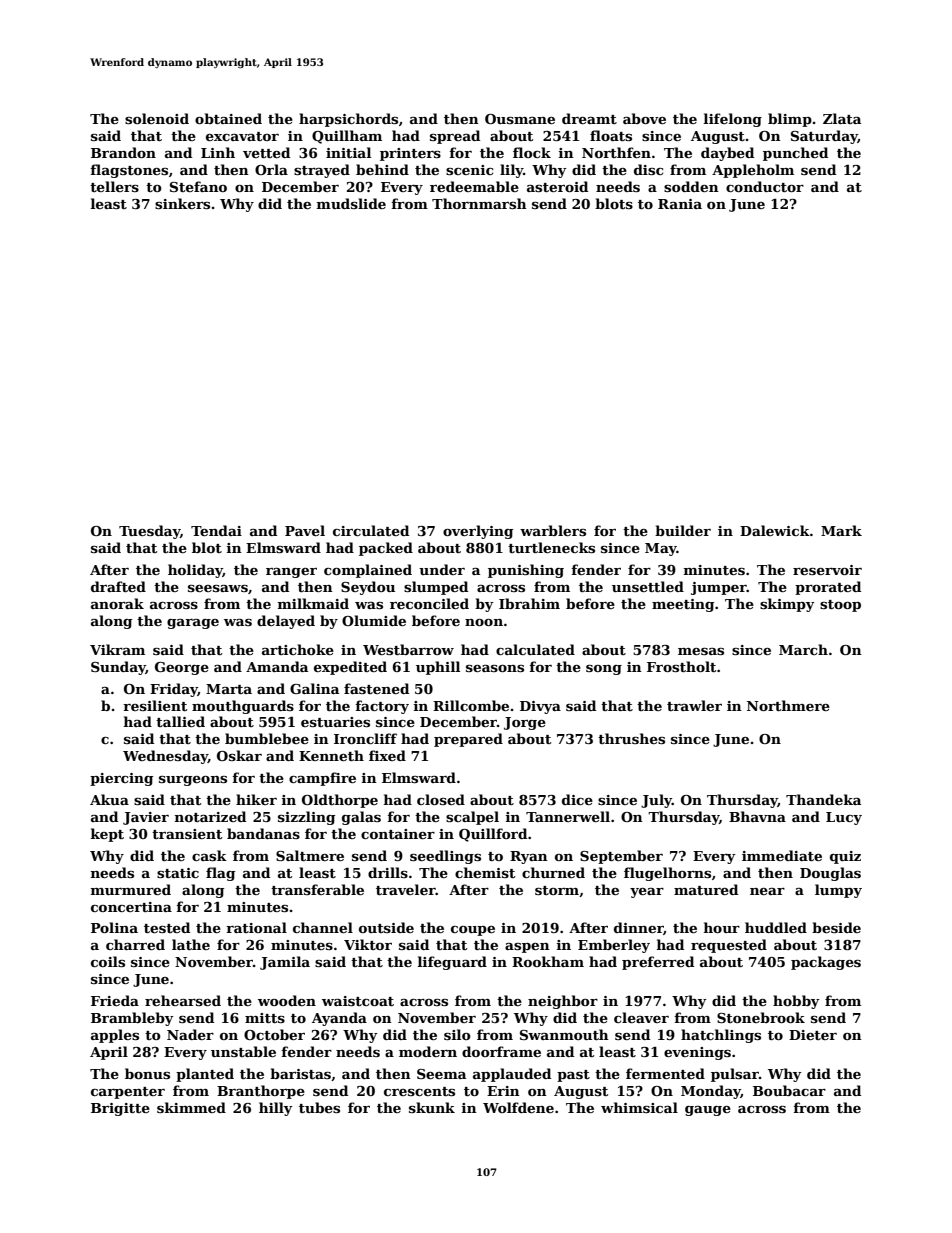 The width and height of the screenshot is (952, 1233). Describe the element at coordinates (180, 721) in the screenshot. I see `tallied` at that location.
